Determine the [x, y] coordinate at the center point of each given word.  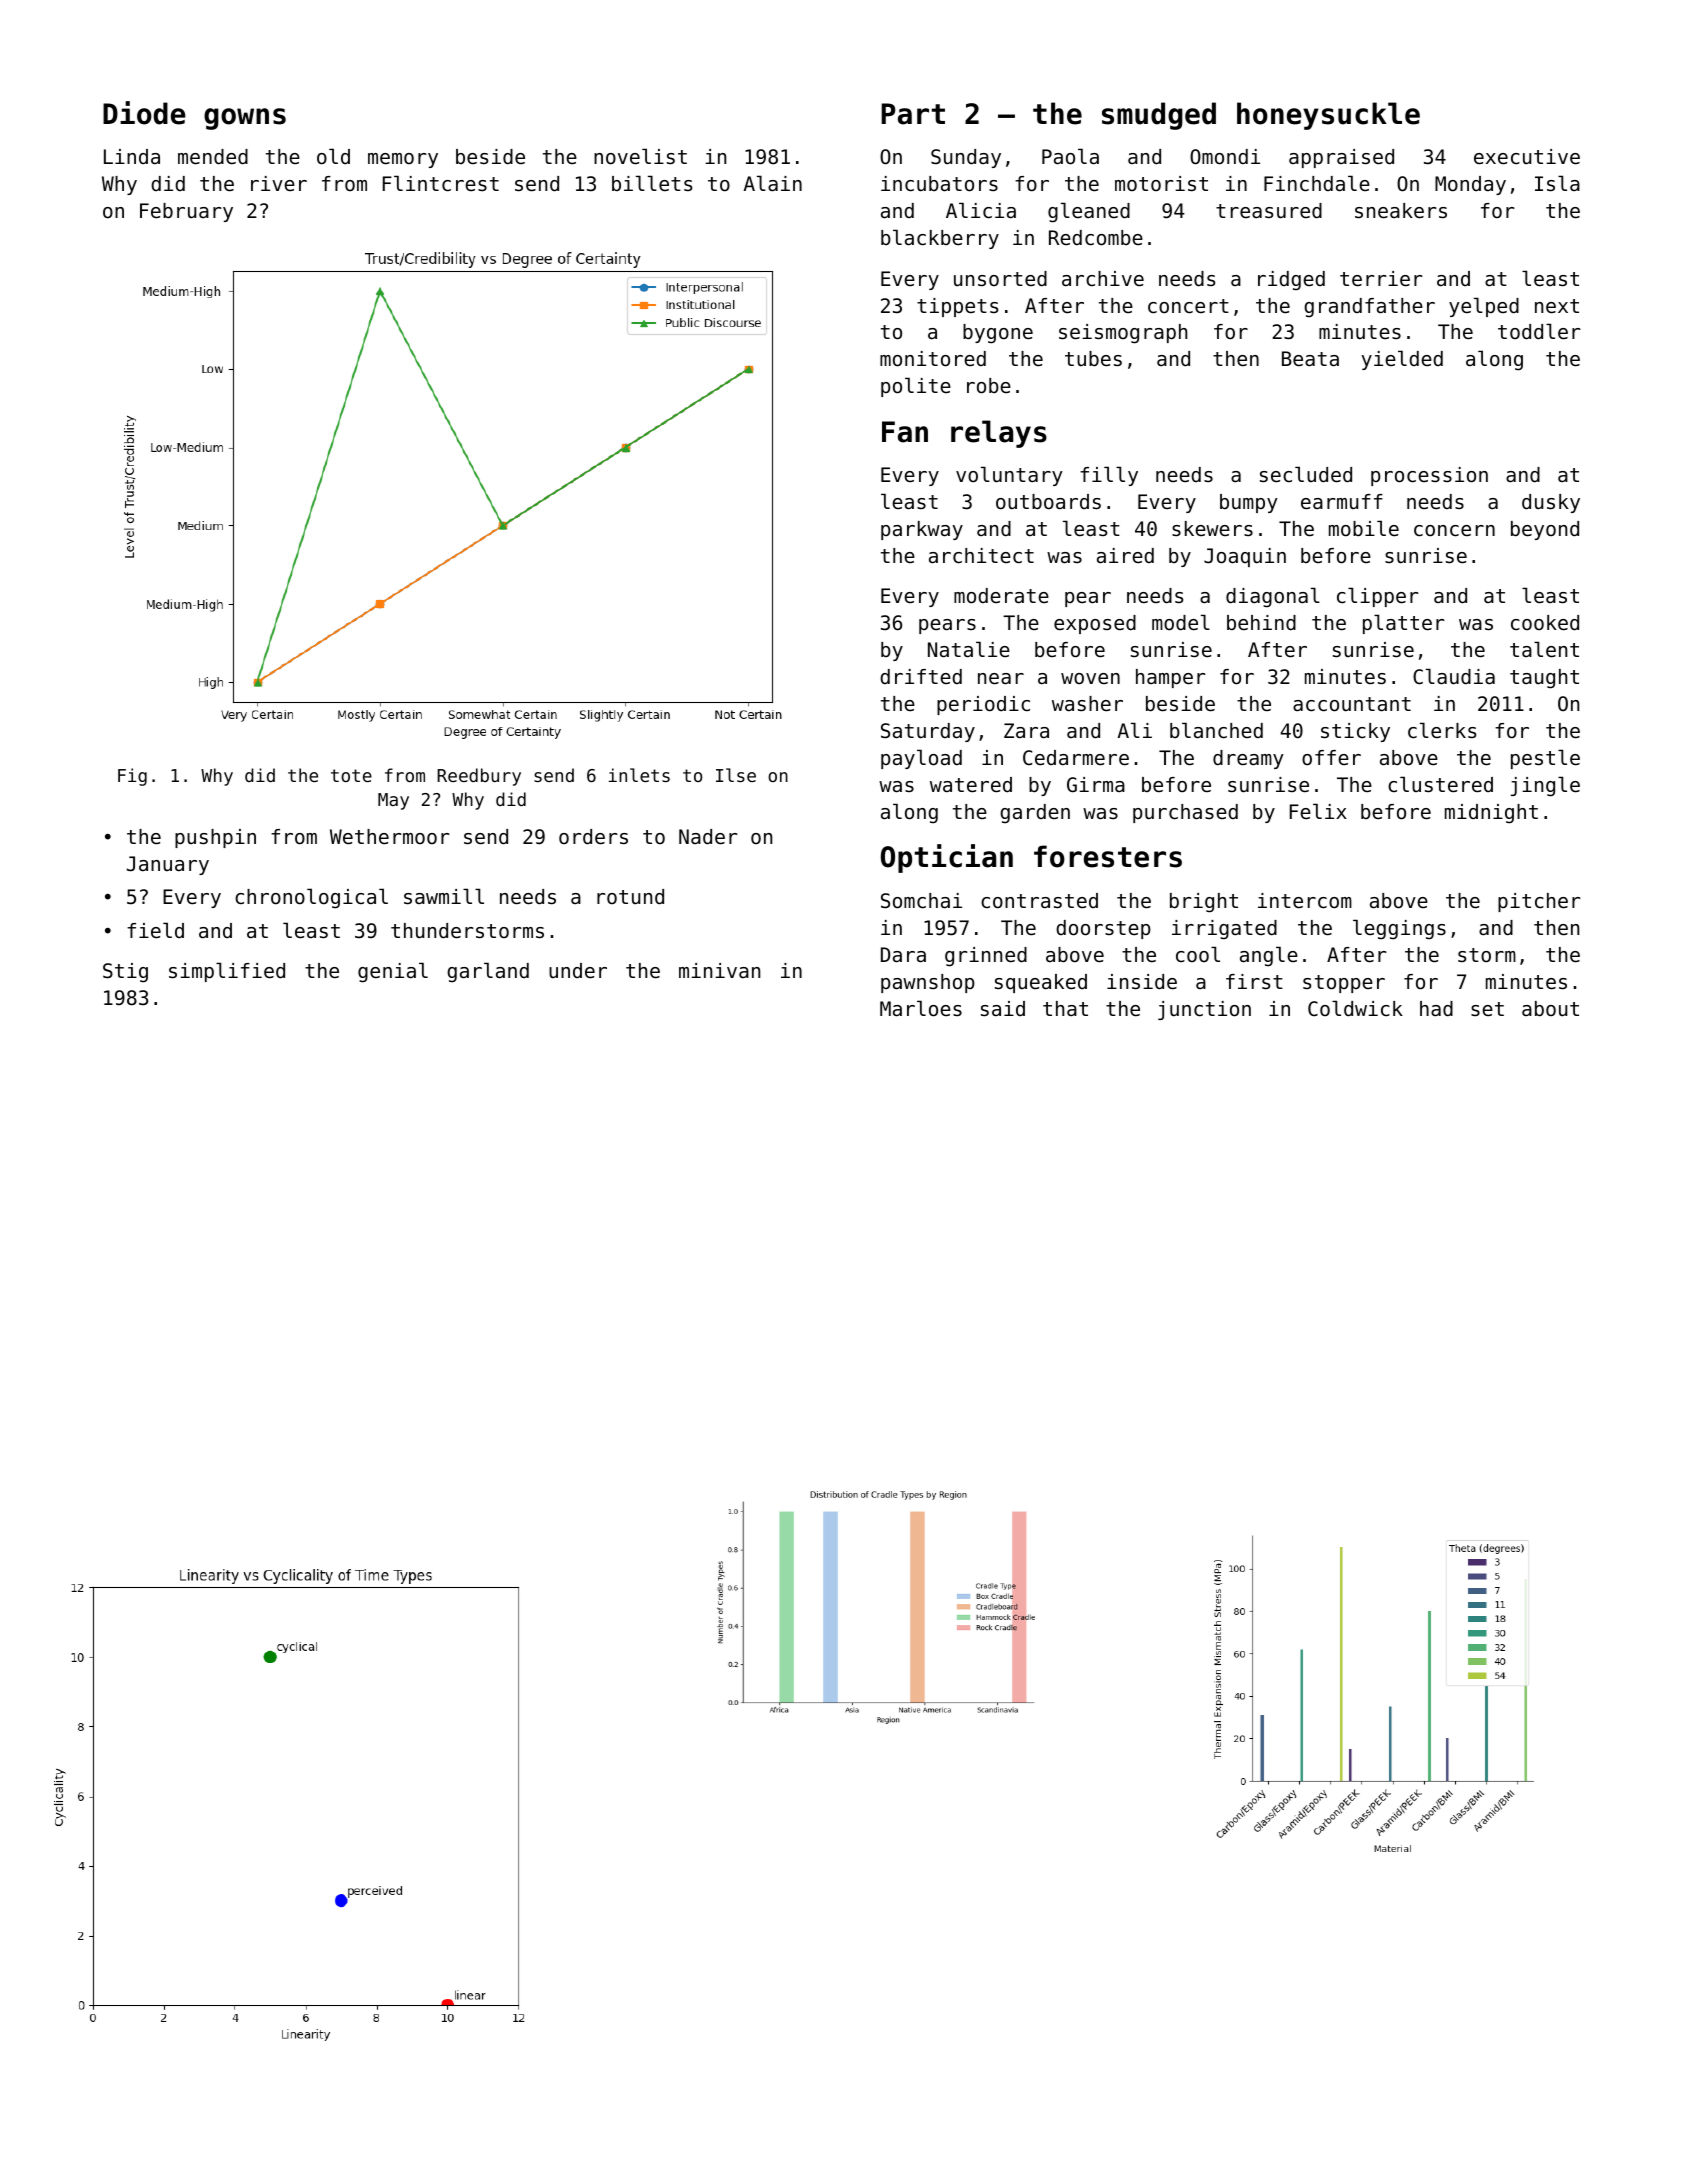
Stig [125, 973]
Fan [905, 432]
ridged [1291, 281]
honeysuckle [1328, 116]
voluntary [1009, 476]
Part [913, 114]
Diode [144, 113]
